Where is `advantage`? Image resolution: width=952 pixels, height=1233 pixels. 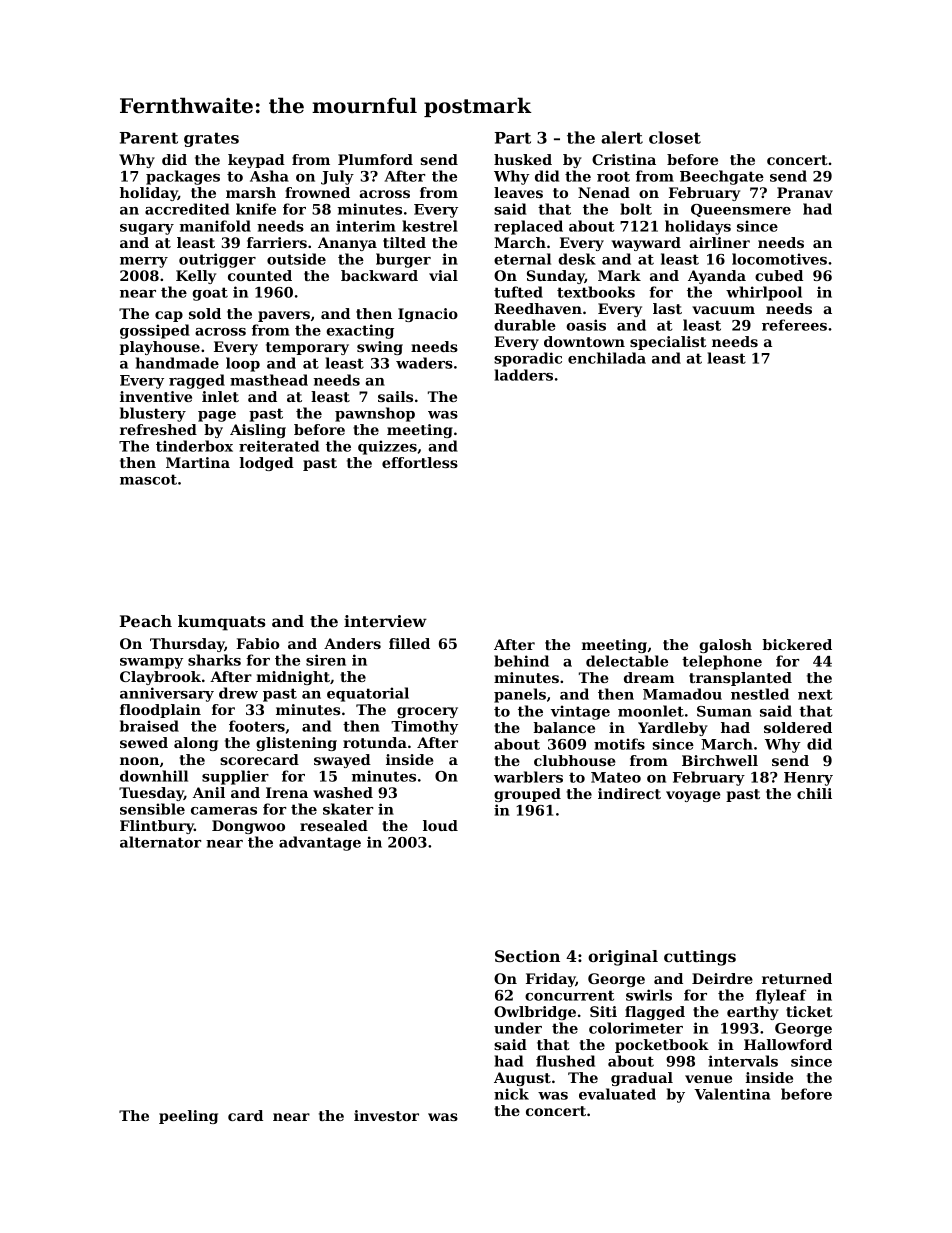 advantage is located at coordinates (320, 843).
